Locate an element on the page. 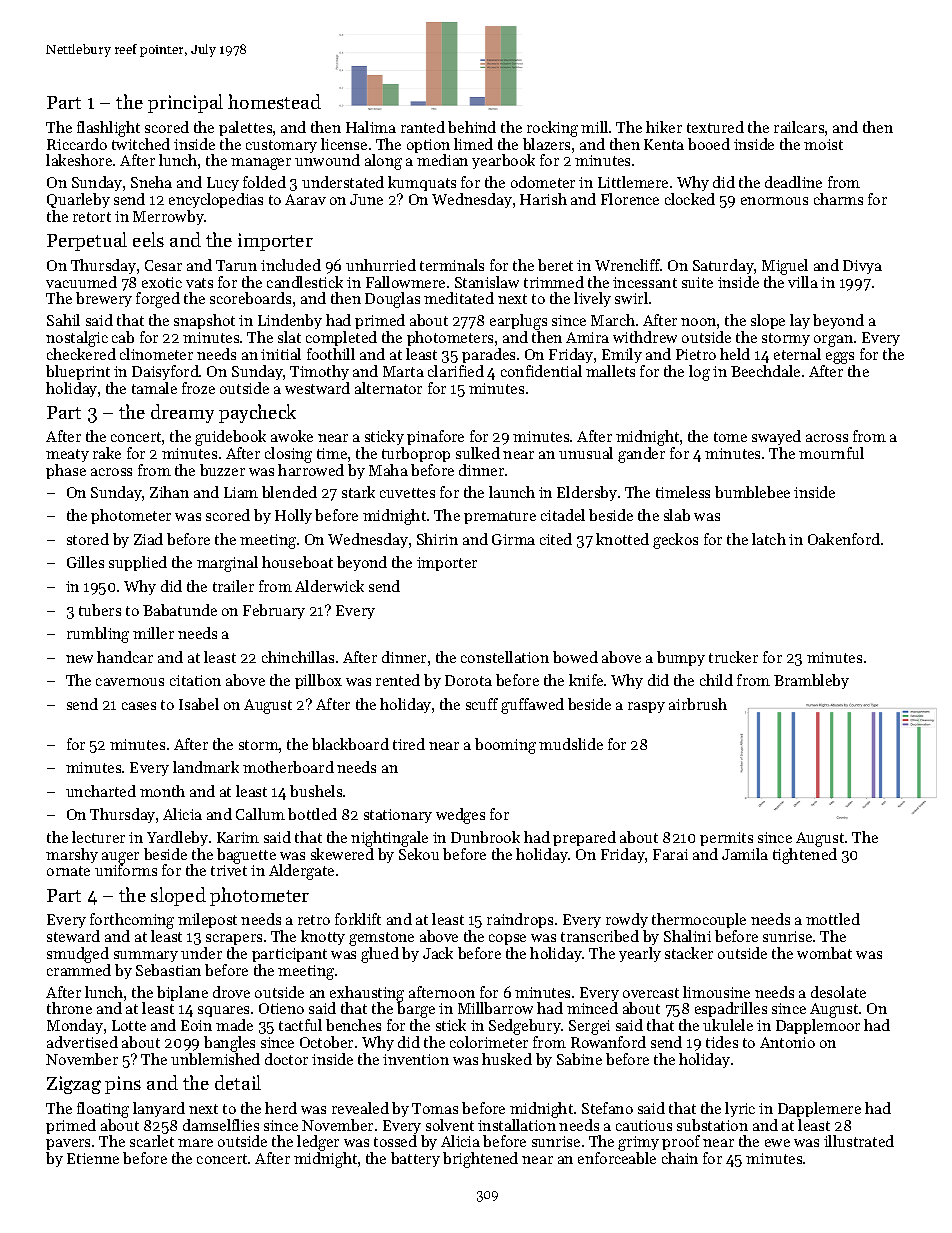 The image size is (952, 1233). rented is located at coordinates (398, 680).
